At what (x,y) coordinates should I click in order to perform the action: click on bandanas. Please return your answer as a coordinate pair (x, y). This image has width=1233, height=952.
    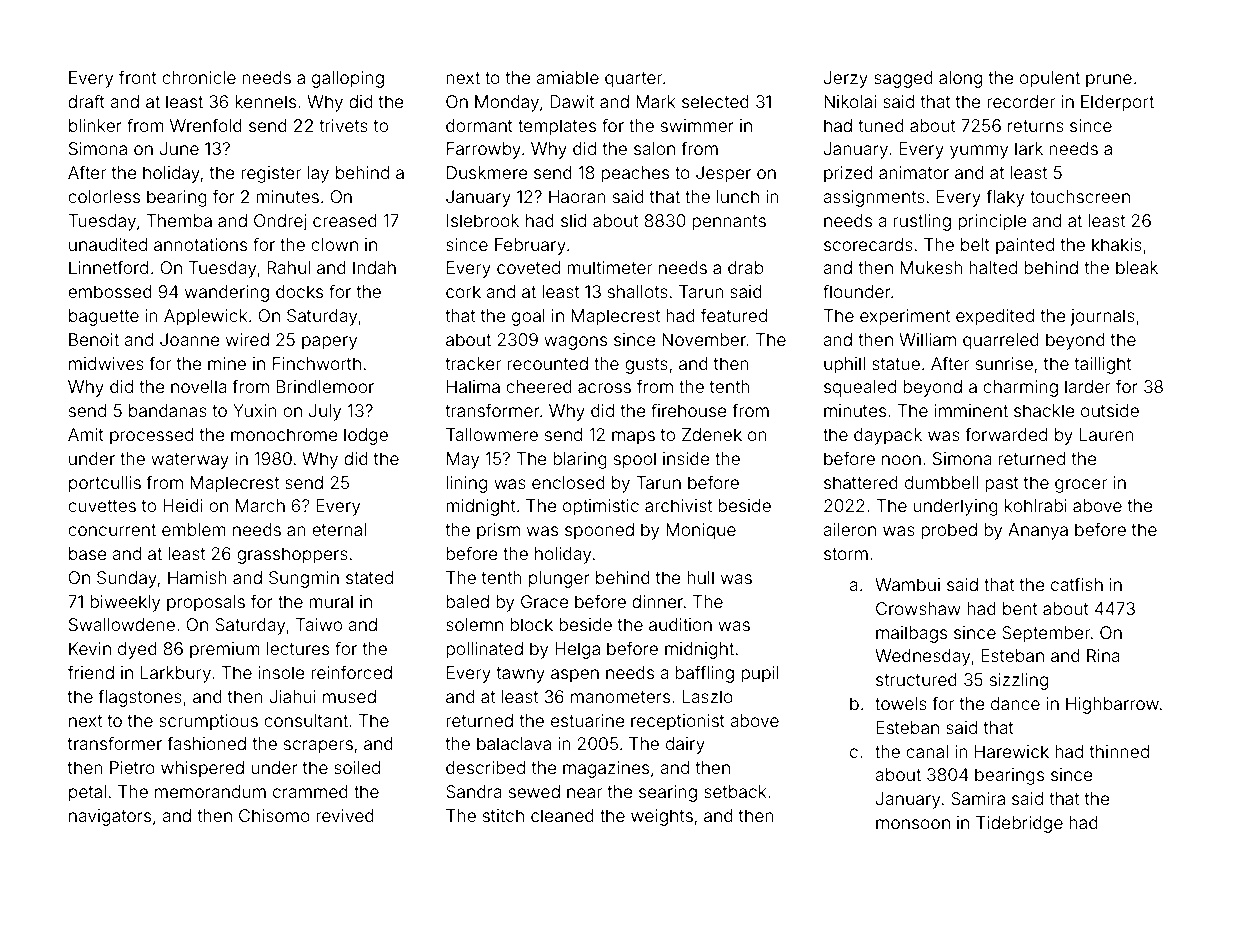
    Looking at the image, I should click on (168, 410).
